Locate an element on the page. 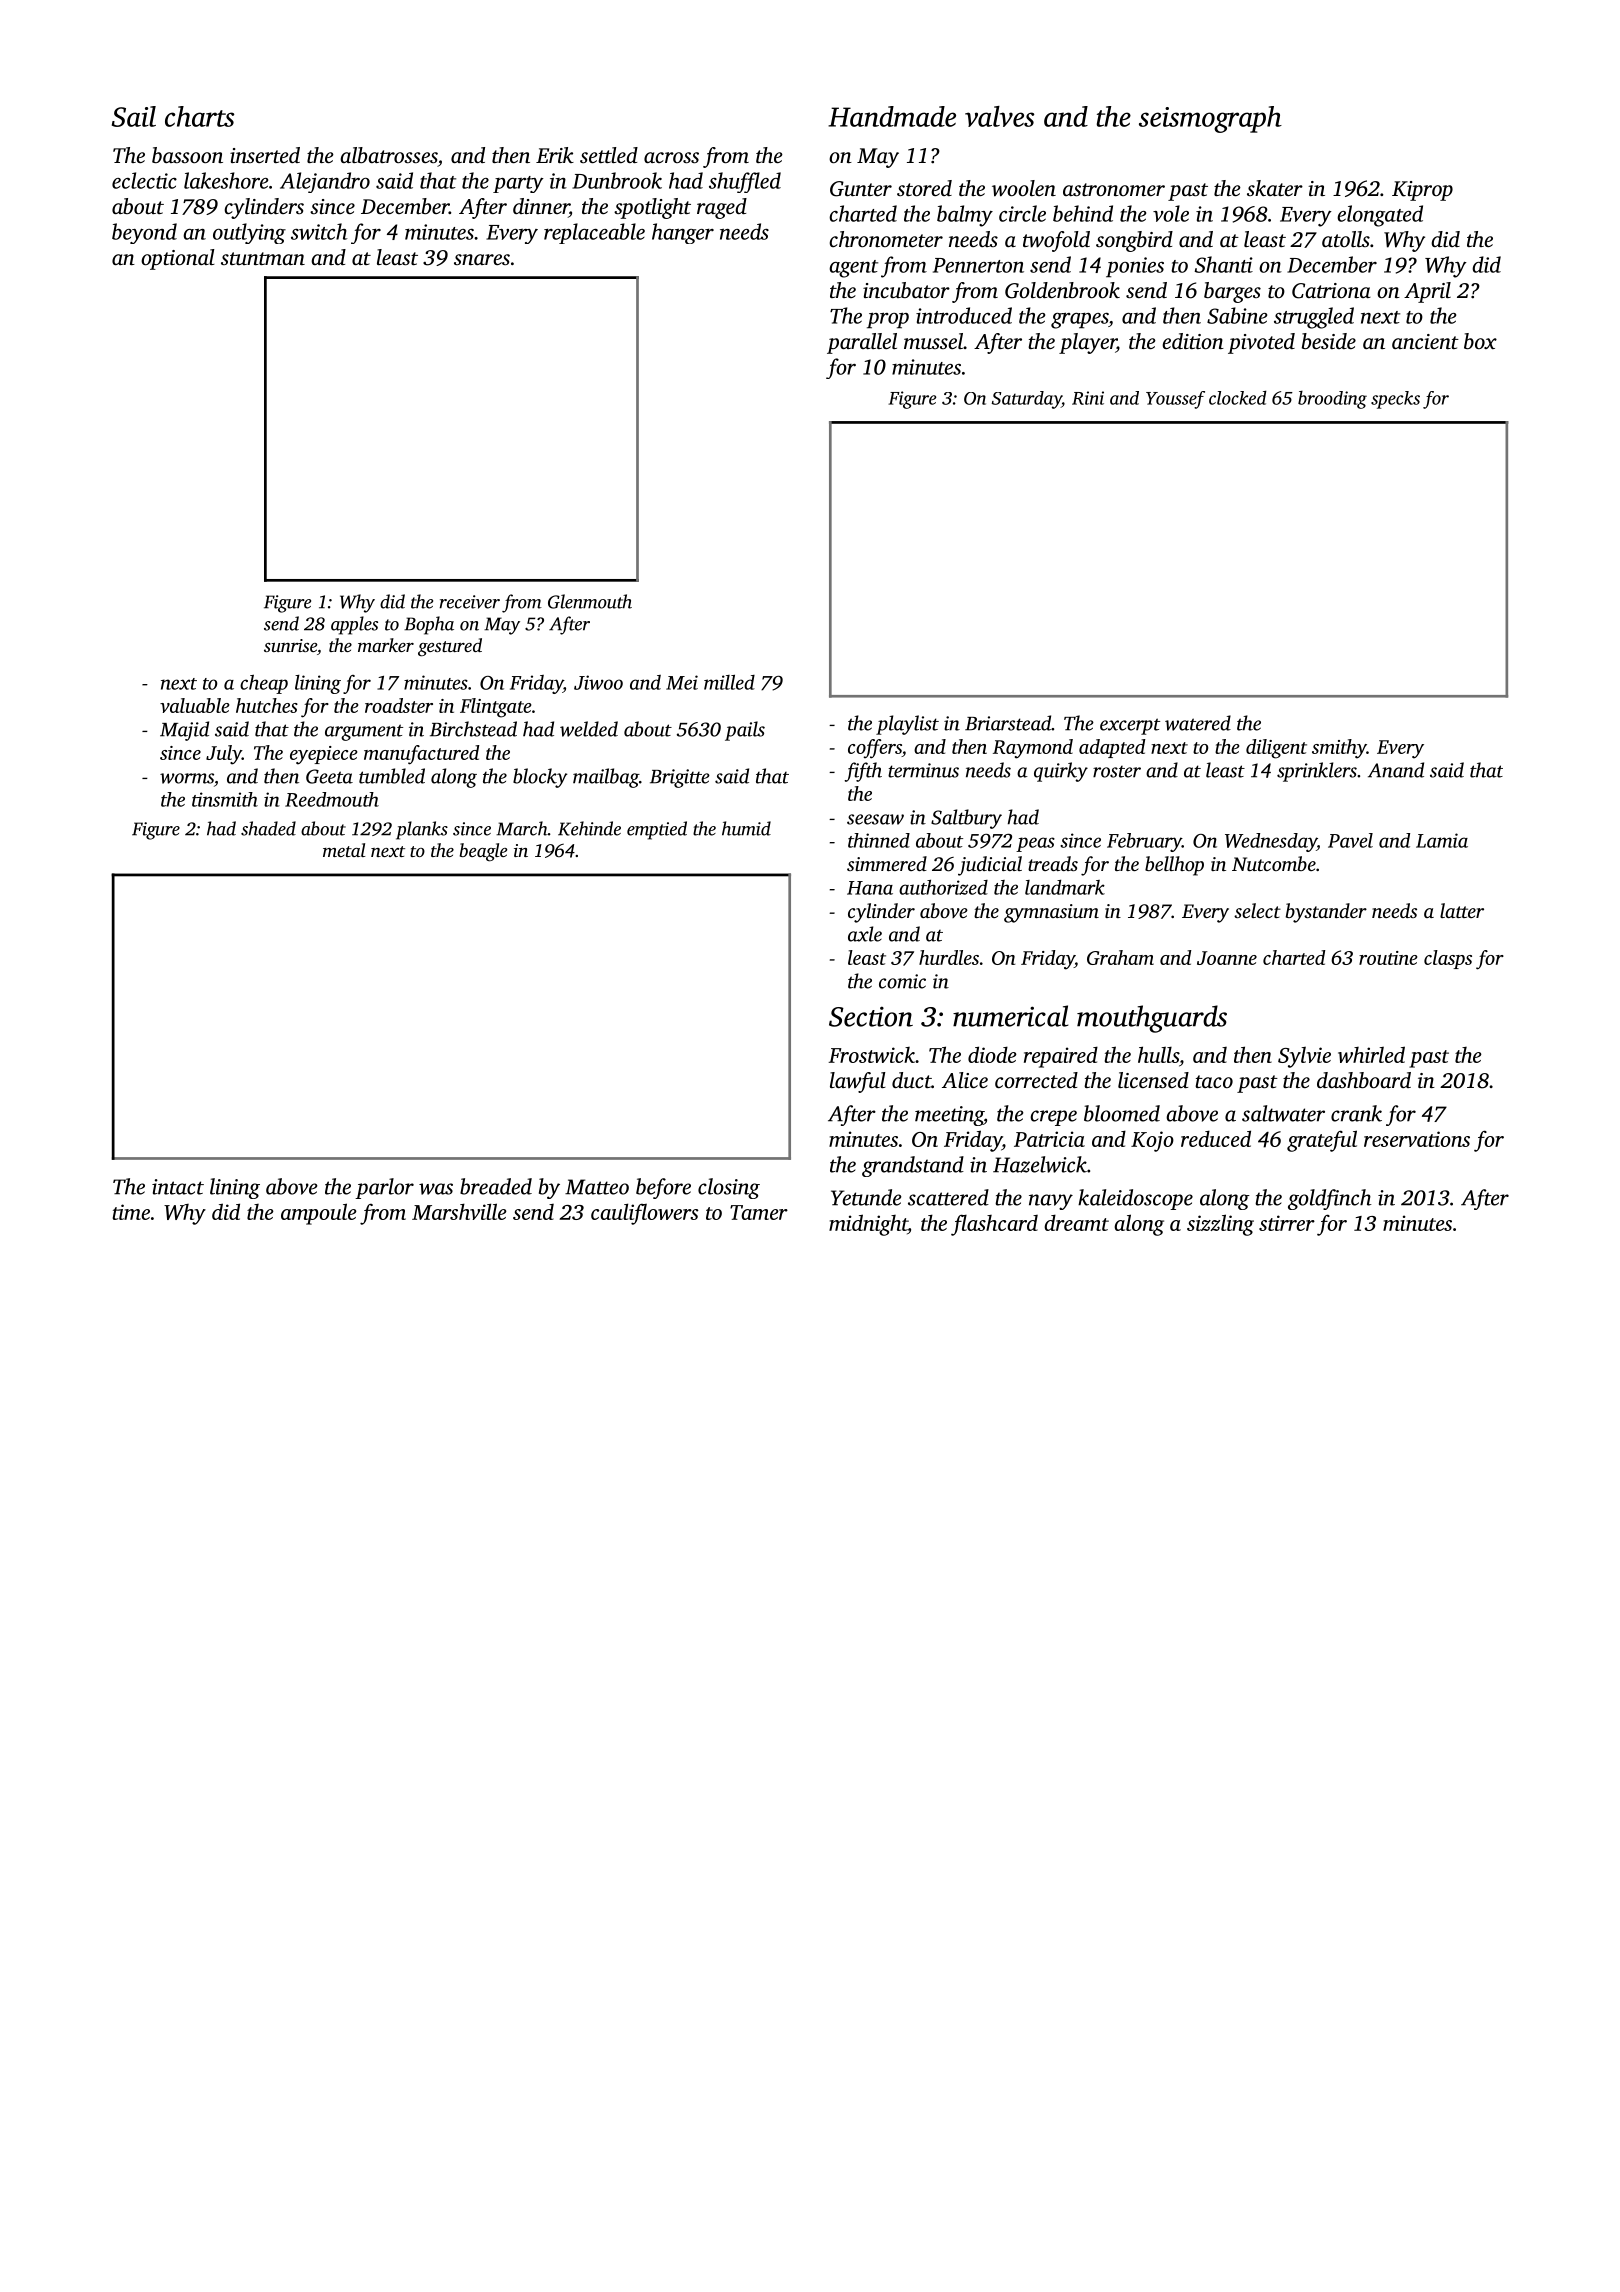 The image size is (1620, 2292). April is located at coordinates (1427, 292).
